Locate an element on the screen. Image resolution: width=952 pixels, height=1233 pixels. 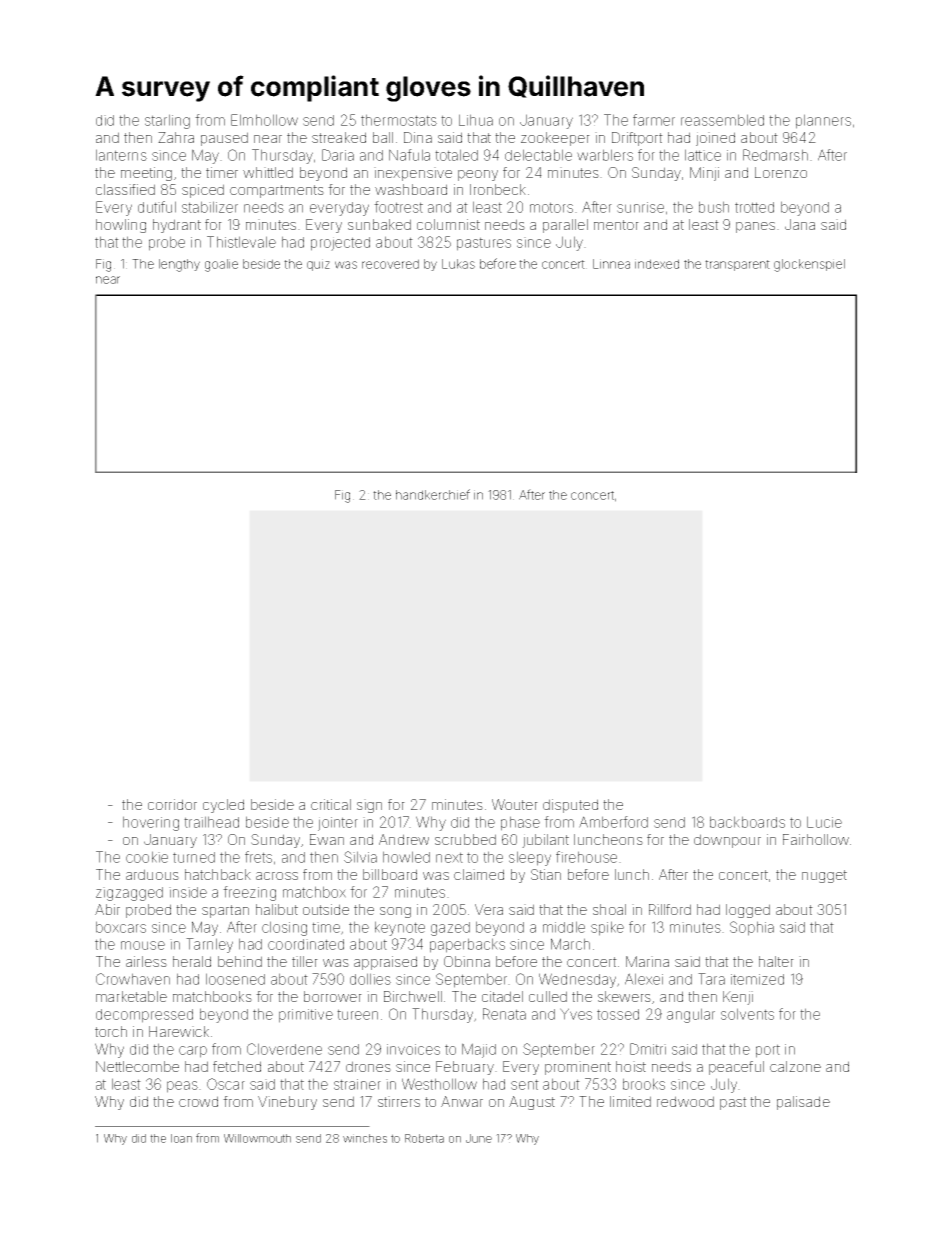
Elmhollow is located at coordinates (264, 120).
